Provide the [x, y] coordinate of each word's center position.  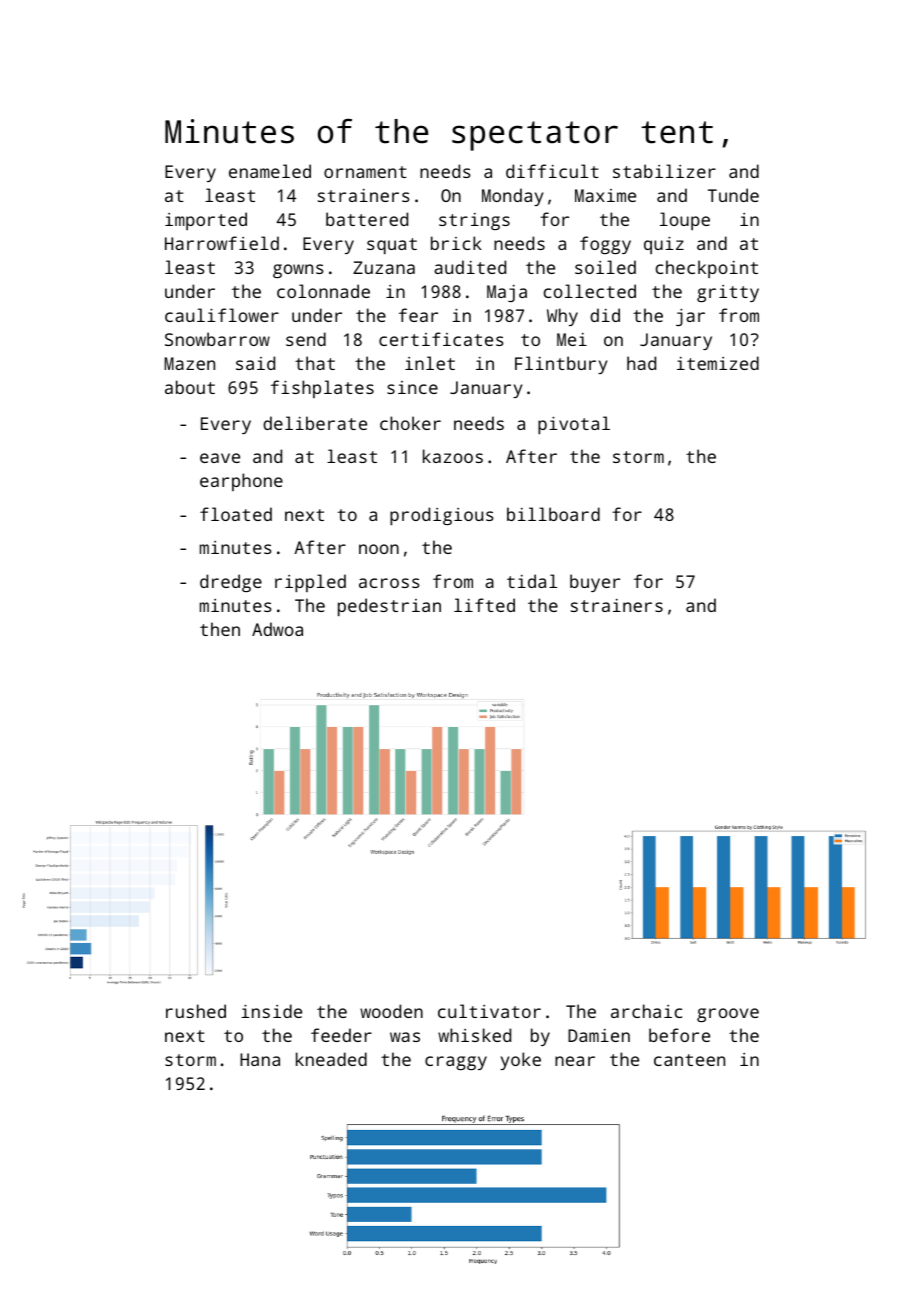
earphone [241, 482]
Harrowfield [222, 243]
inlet [430, 363]
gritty [728, 293]
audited [470, 267]
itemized [718, 363]
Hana [260, 1059]
